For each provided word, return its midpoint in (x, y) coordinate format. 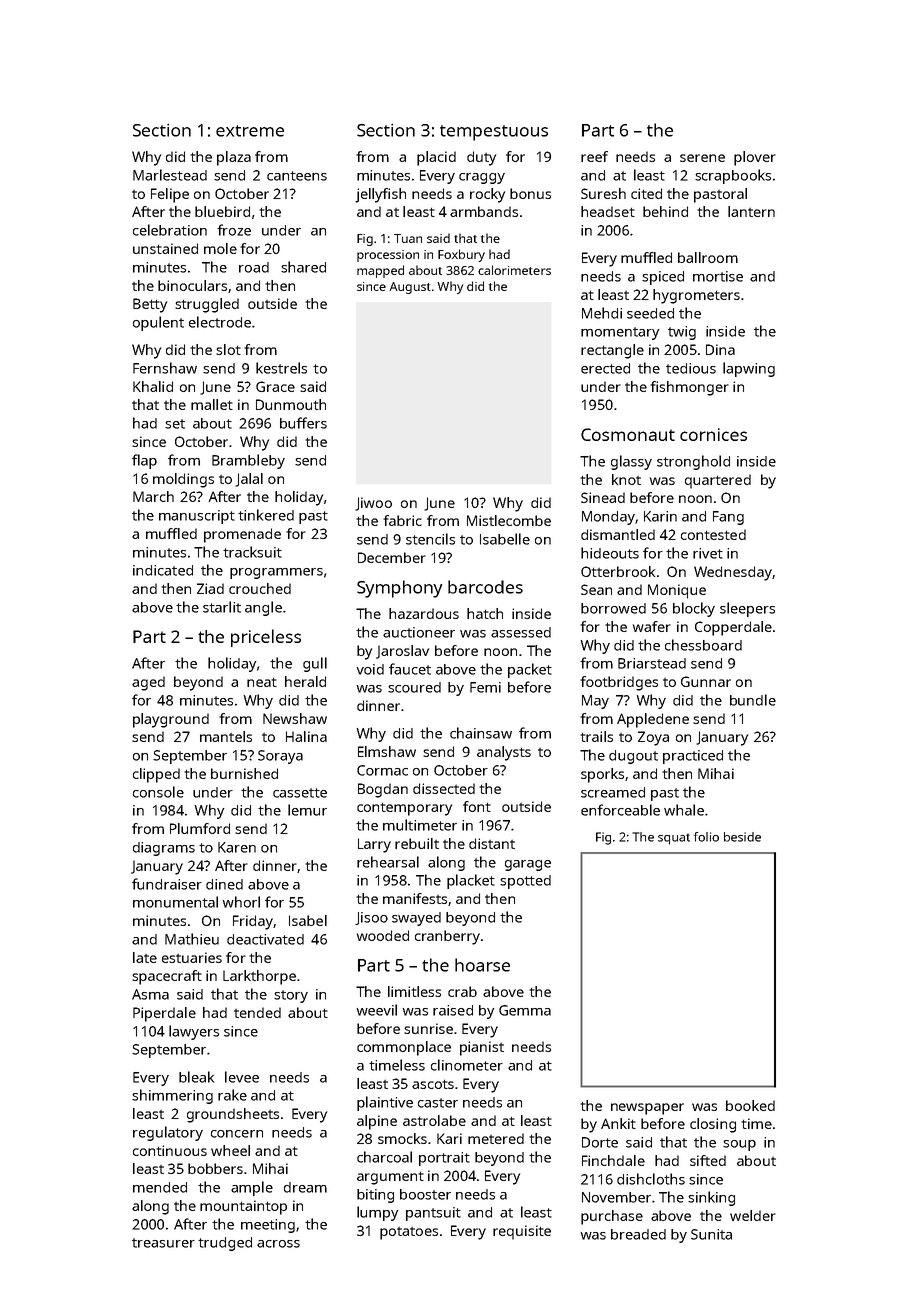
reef (594, 156)
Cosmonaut (628, 434)
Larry (374, 845)
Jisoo (371, 918)
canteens (297, 176)
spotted (525, 882)
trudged (225, 1244)
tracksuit (252, 552)
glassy (631, 462)
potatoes (409, 1233)
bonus (530, 193)
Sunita (711, 1234)
